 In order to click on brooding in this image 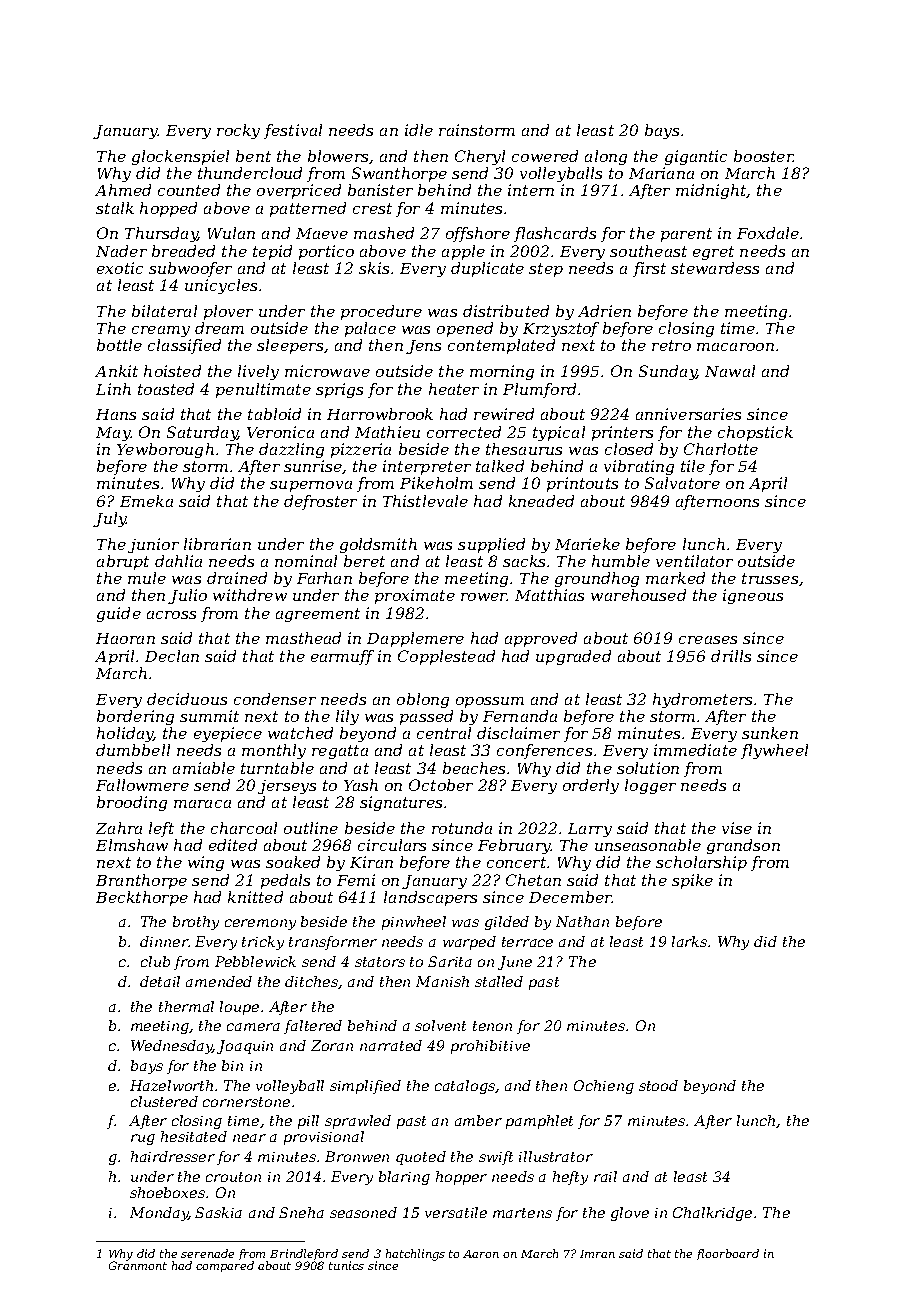, I will do `click(132, 803)`.
